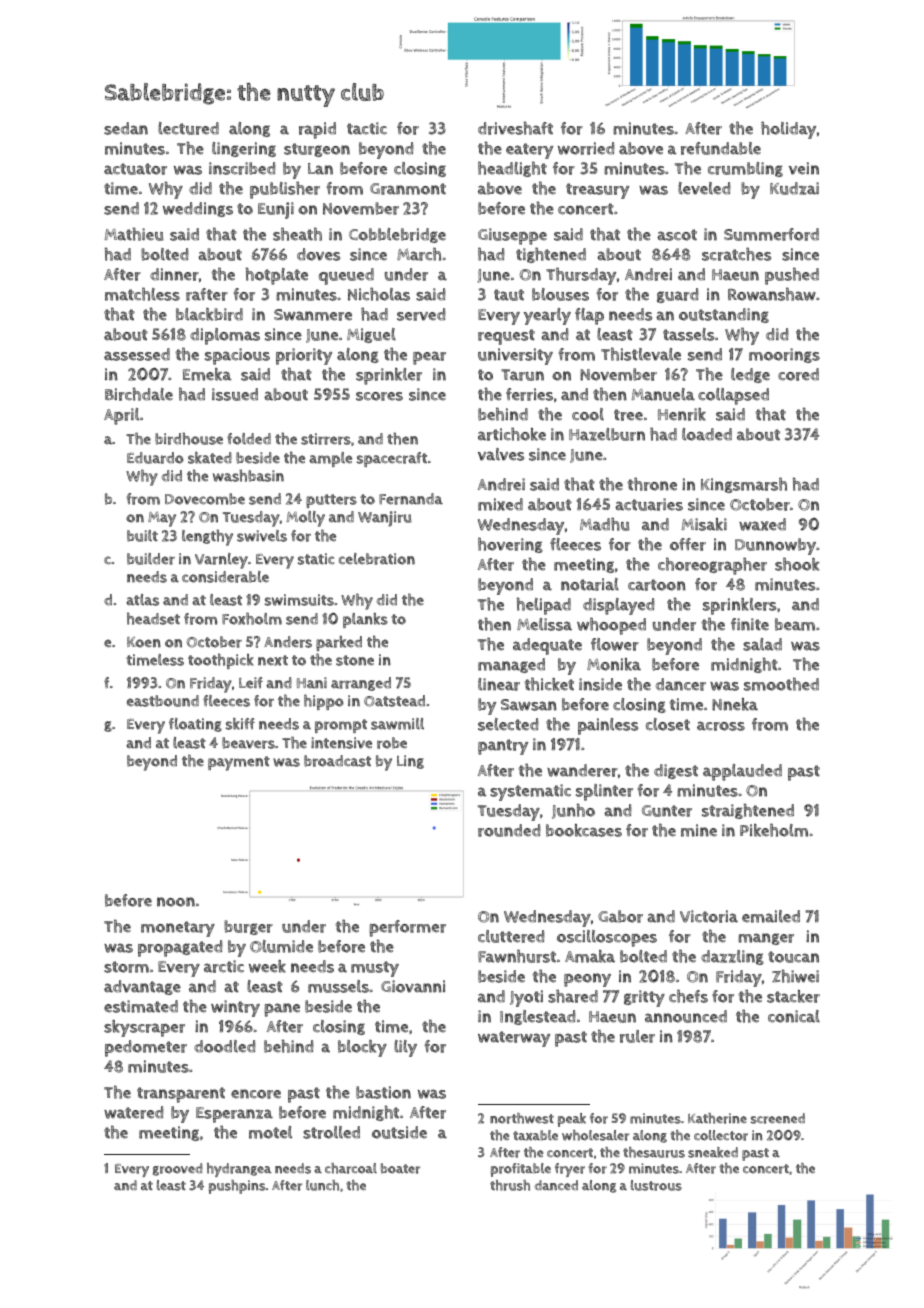 The width and height of the page is (924, 1308). I want to click on peak, so click(572, 1120).
